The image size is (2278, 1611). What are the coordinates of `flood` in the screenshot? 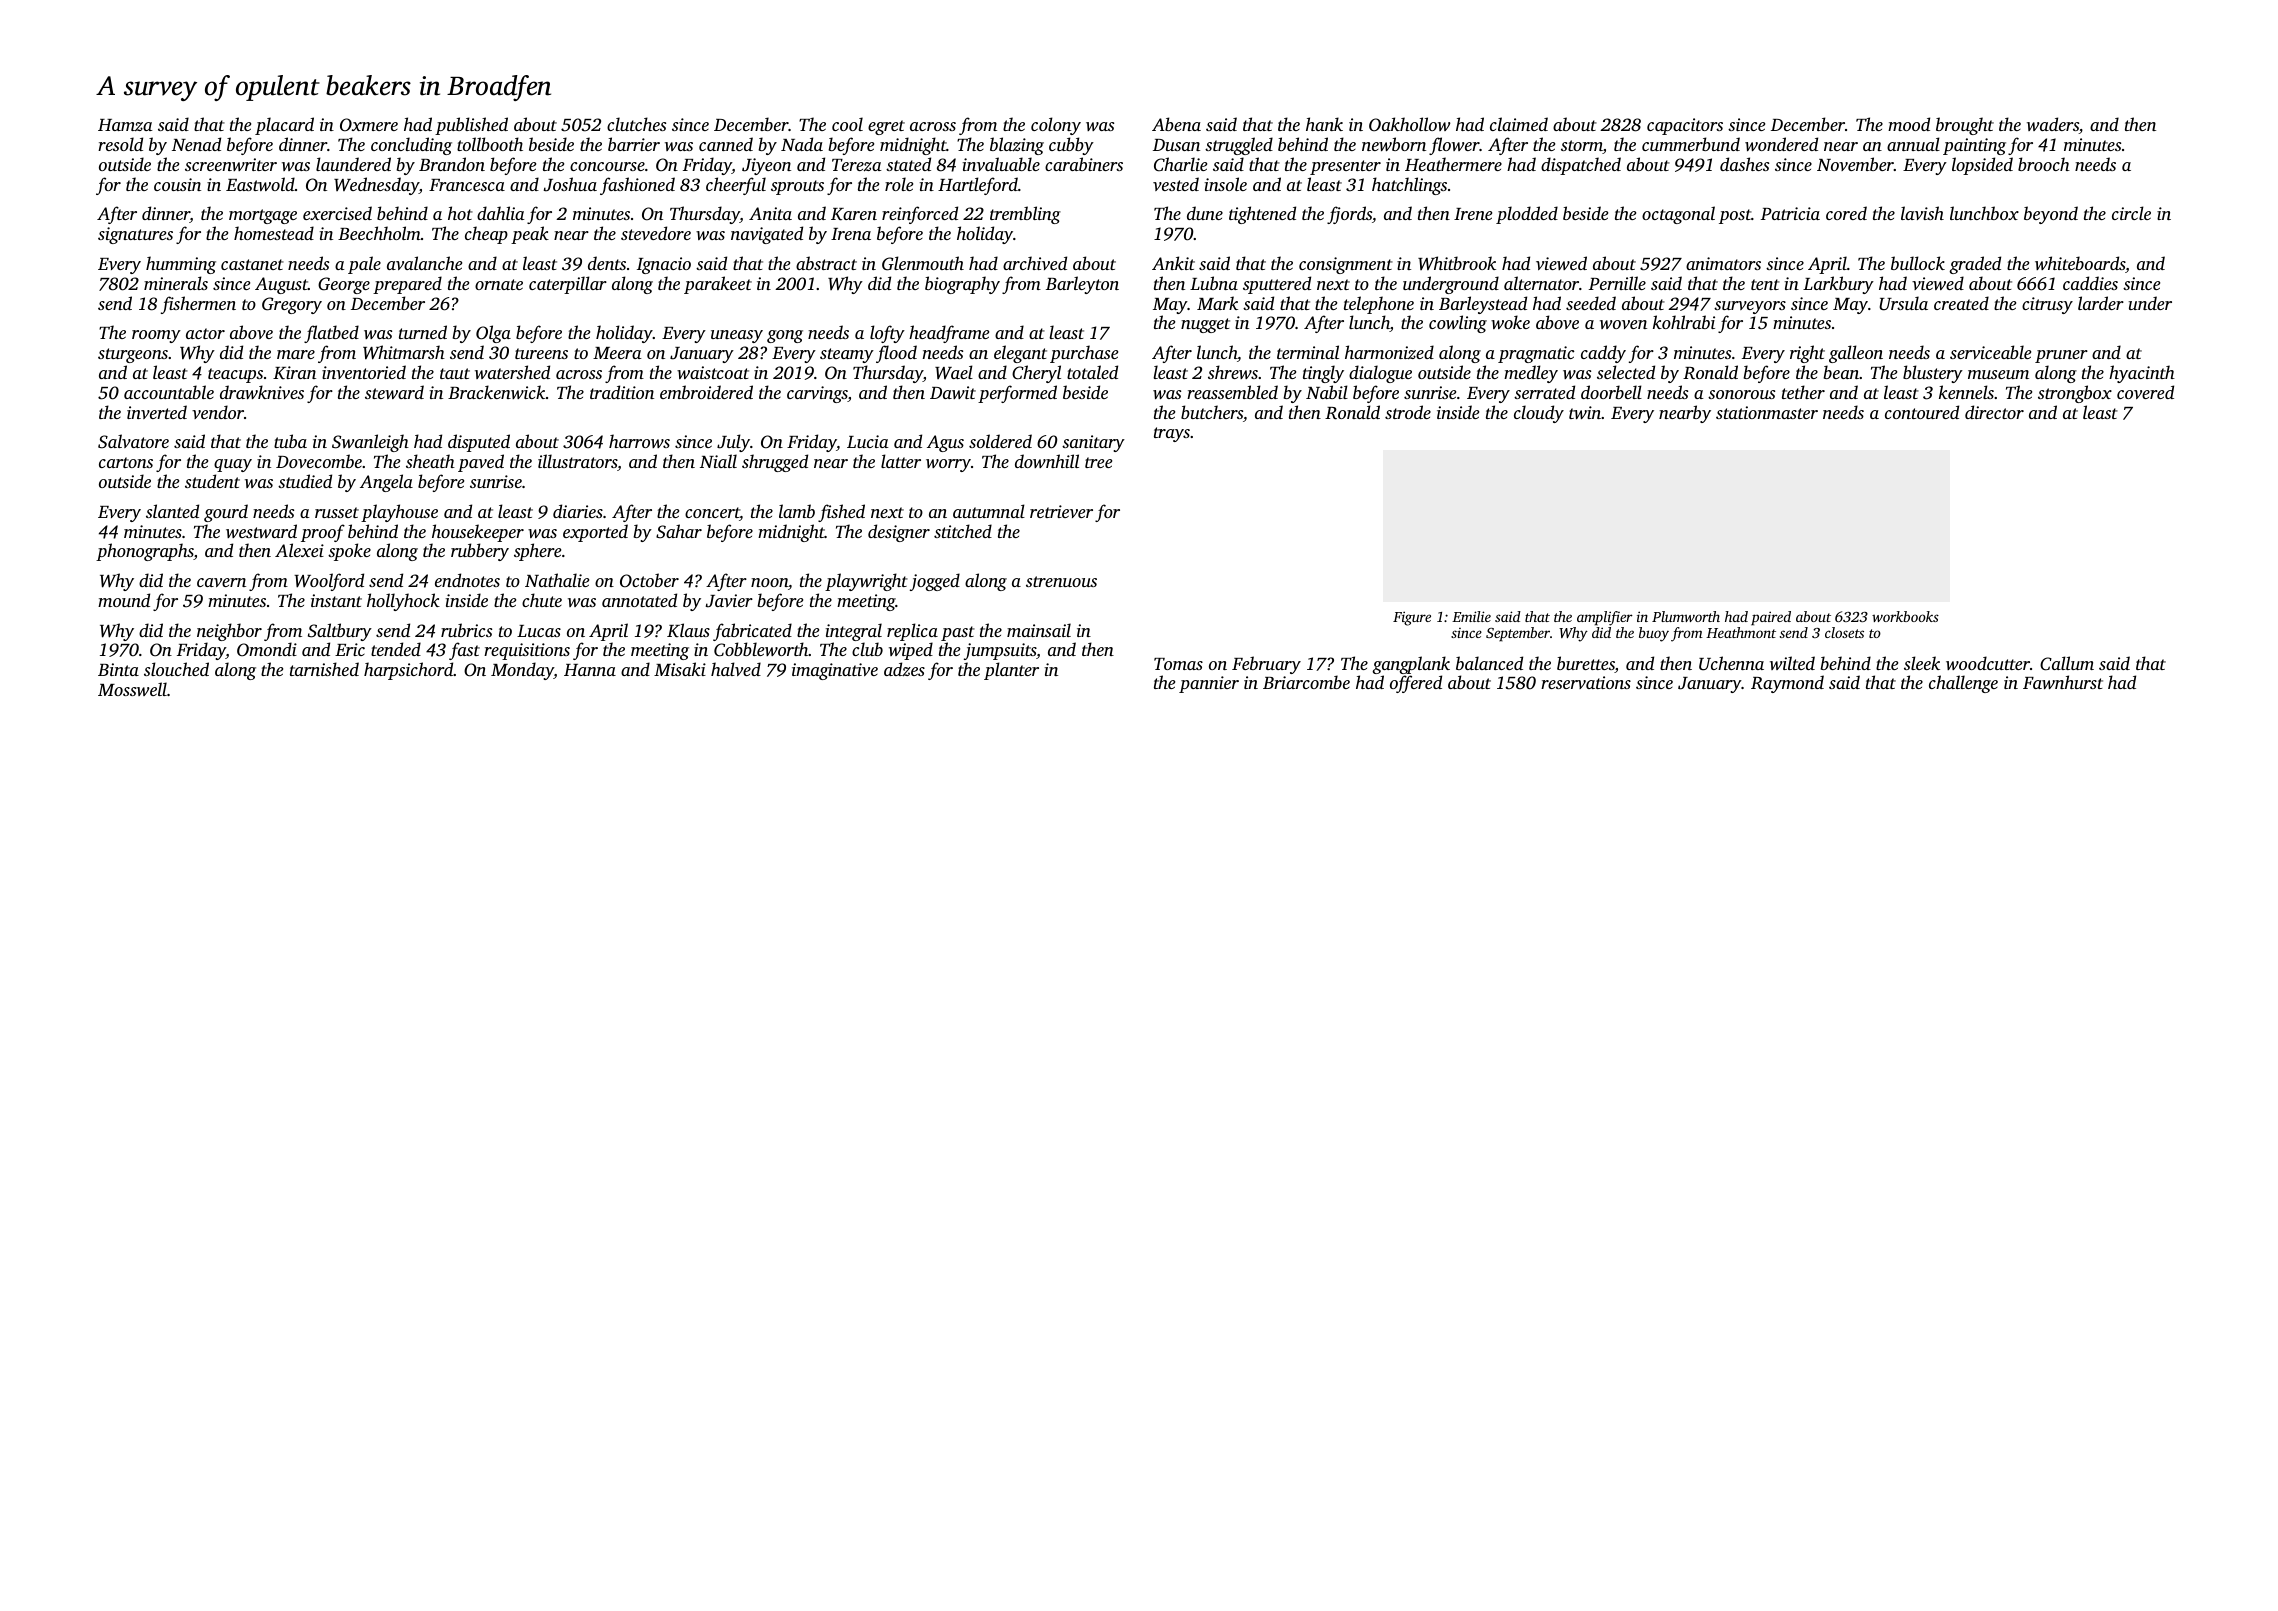 It's located at (896, 354).
